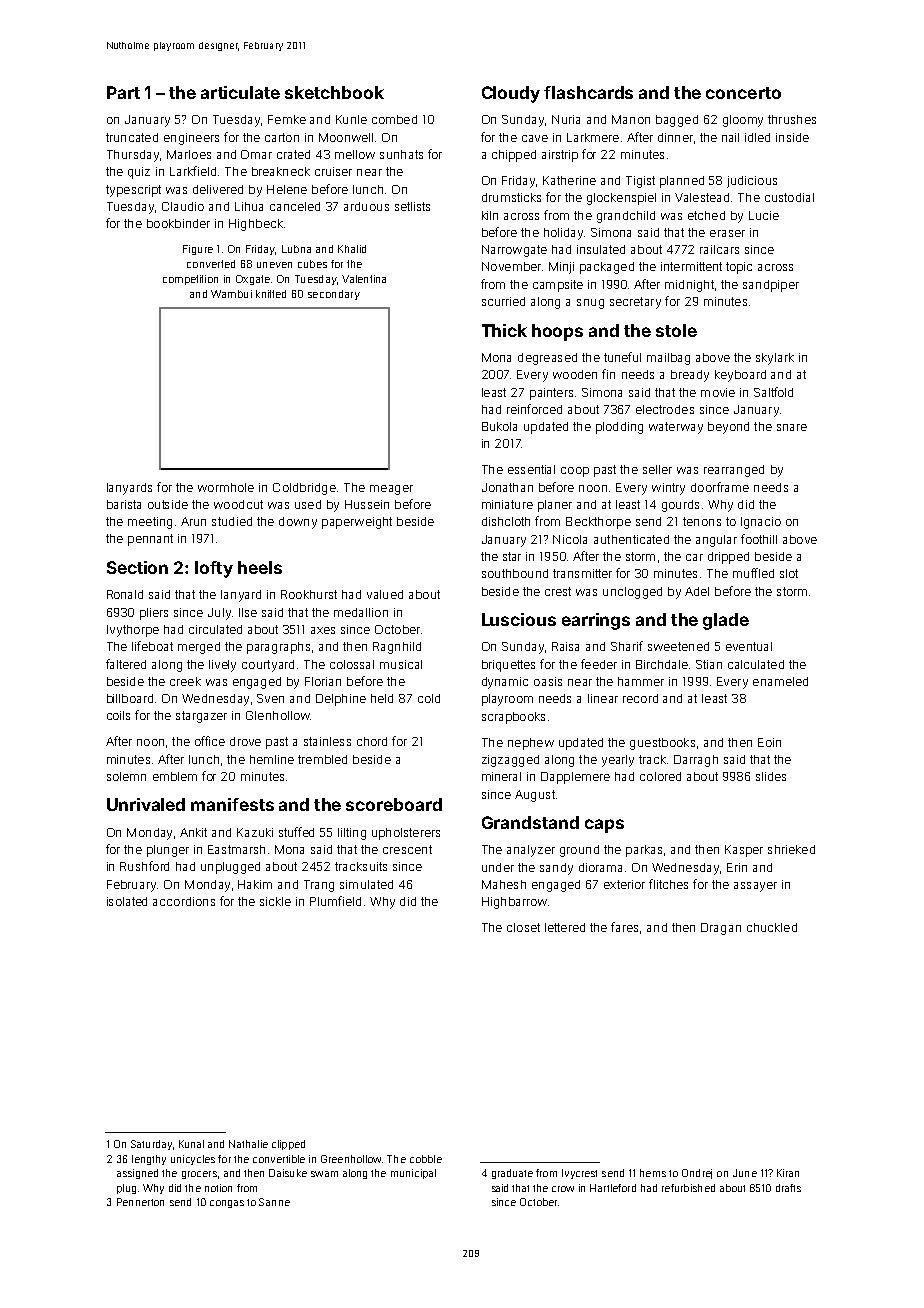 This screenshot has height=1308, width=924. What do you see at coordinates (335, 901) in the screenshot?
I see `Plumfield` at bounding box center [335, 901].
